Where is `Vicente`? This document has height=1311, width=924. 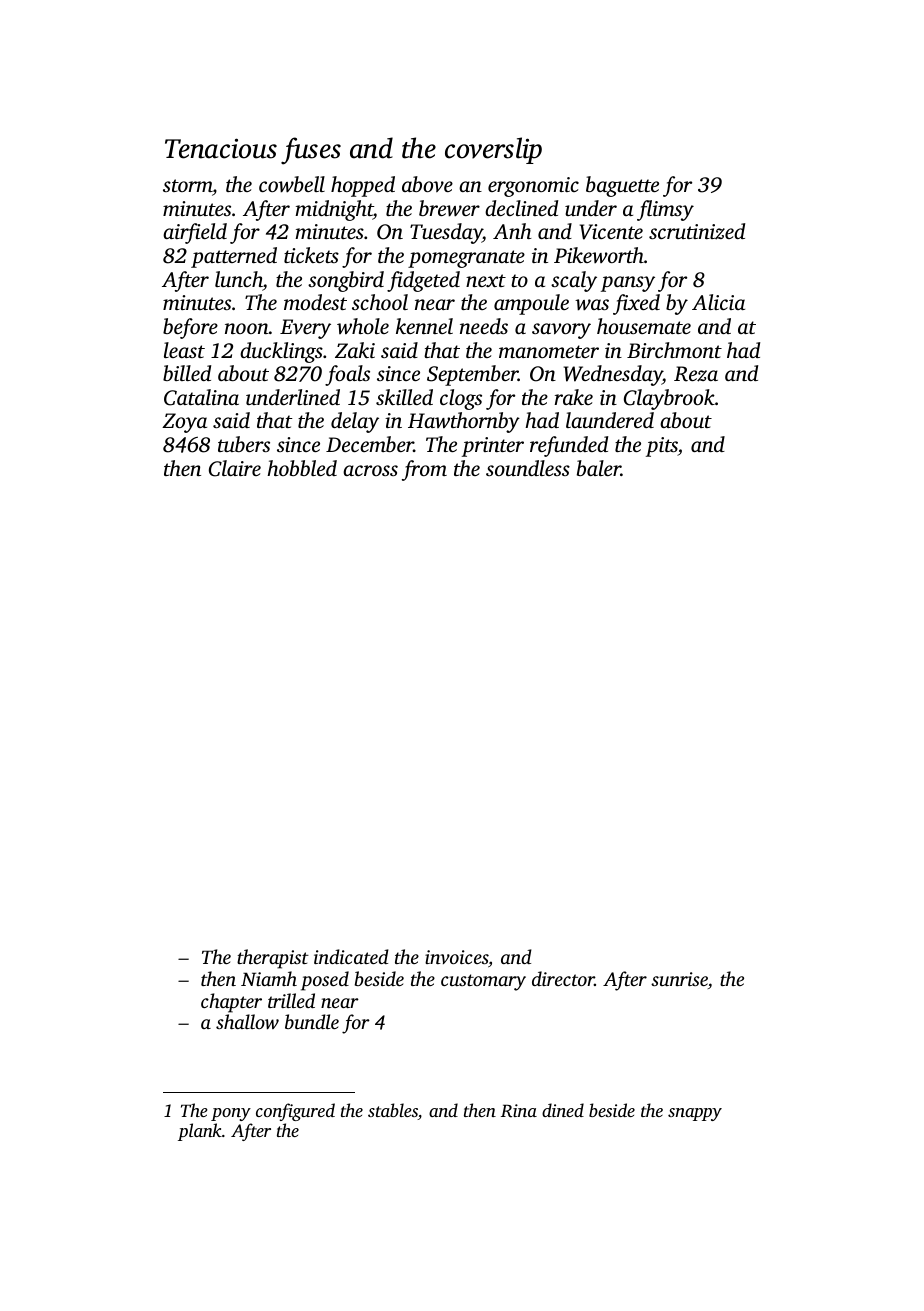 Vicente is located at coordinates (611, 232).
